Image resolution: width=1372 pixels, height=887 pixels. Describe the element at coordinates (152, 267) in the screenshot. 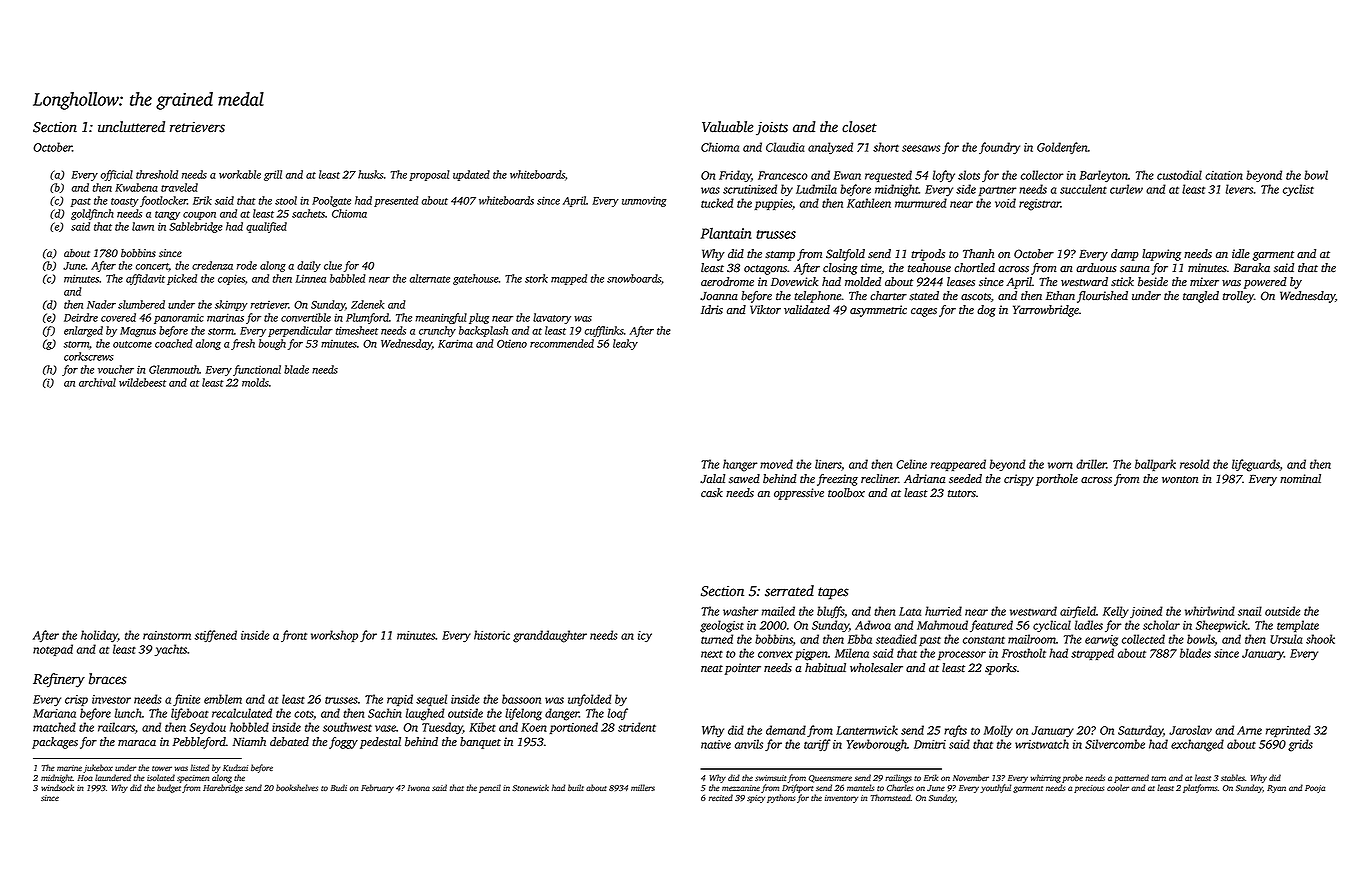

I see `concert` at that location.
